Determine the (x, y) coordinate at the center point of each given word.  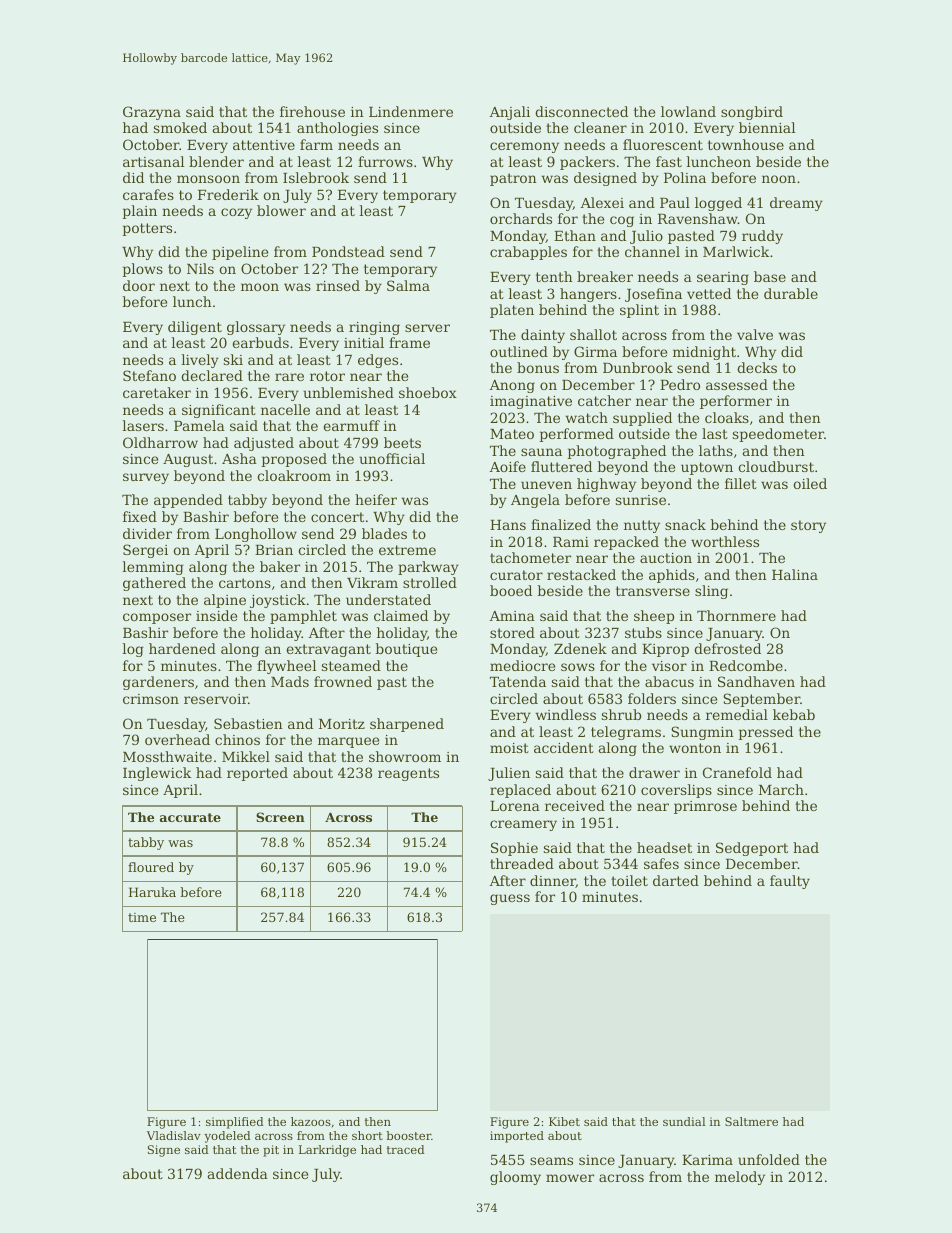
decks (757, 367)
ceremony (524, 147)
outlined (519, 351)
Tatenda (518, 681)
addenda (238, 1173)
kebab (794, 714)
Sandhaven (756, 681)
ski (233, 359)
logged (718, 204)
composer (157, 618)
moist (509, 748)
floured (151, 867)
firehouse (312, 111)
